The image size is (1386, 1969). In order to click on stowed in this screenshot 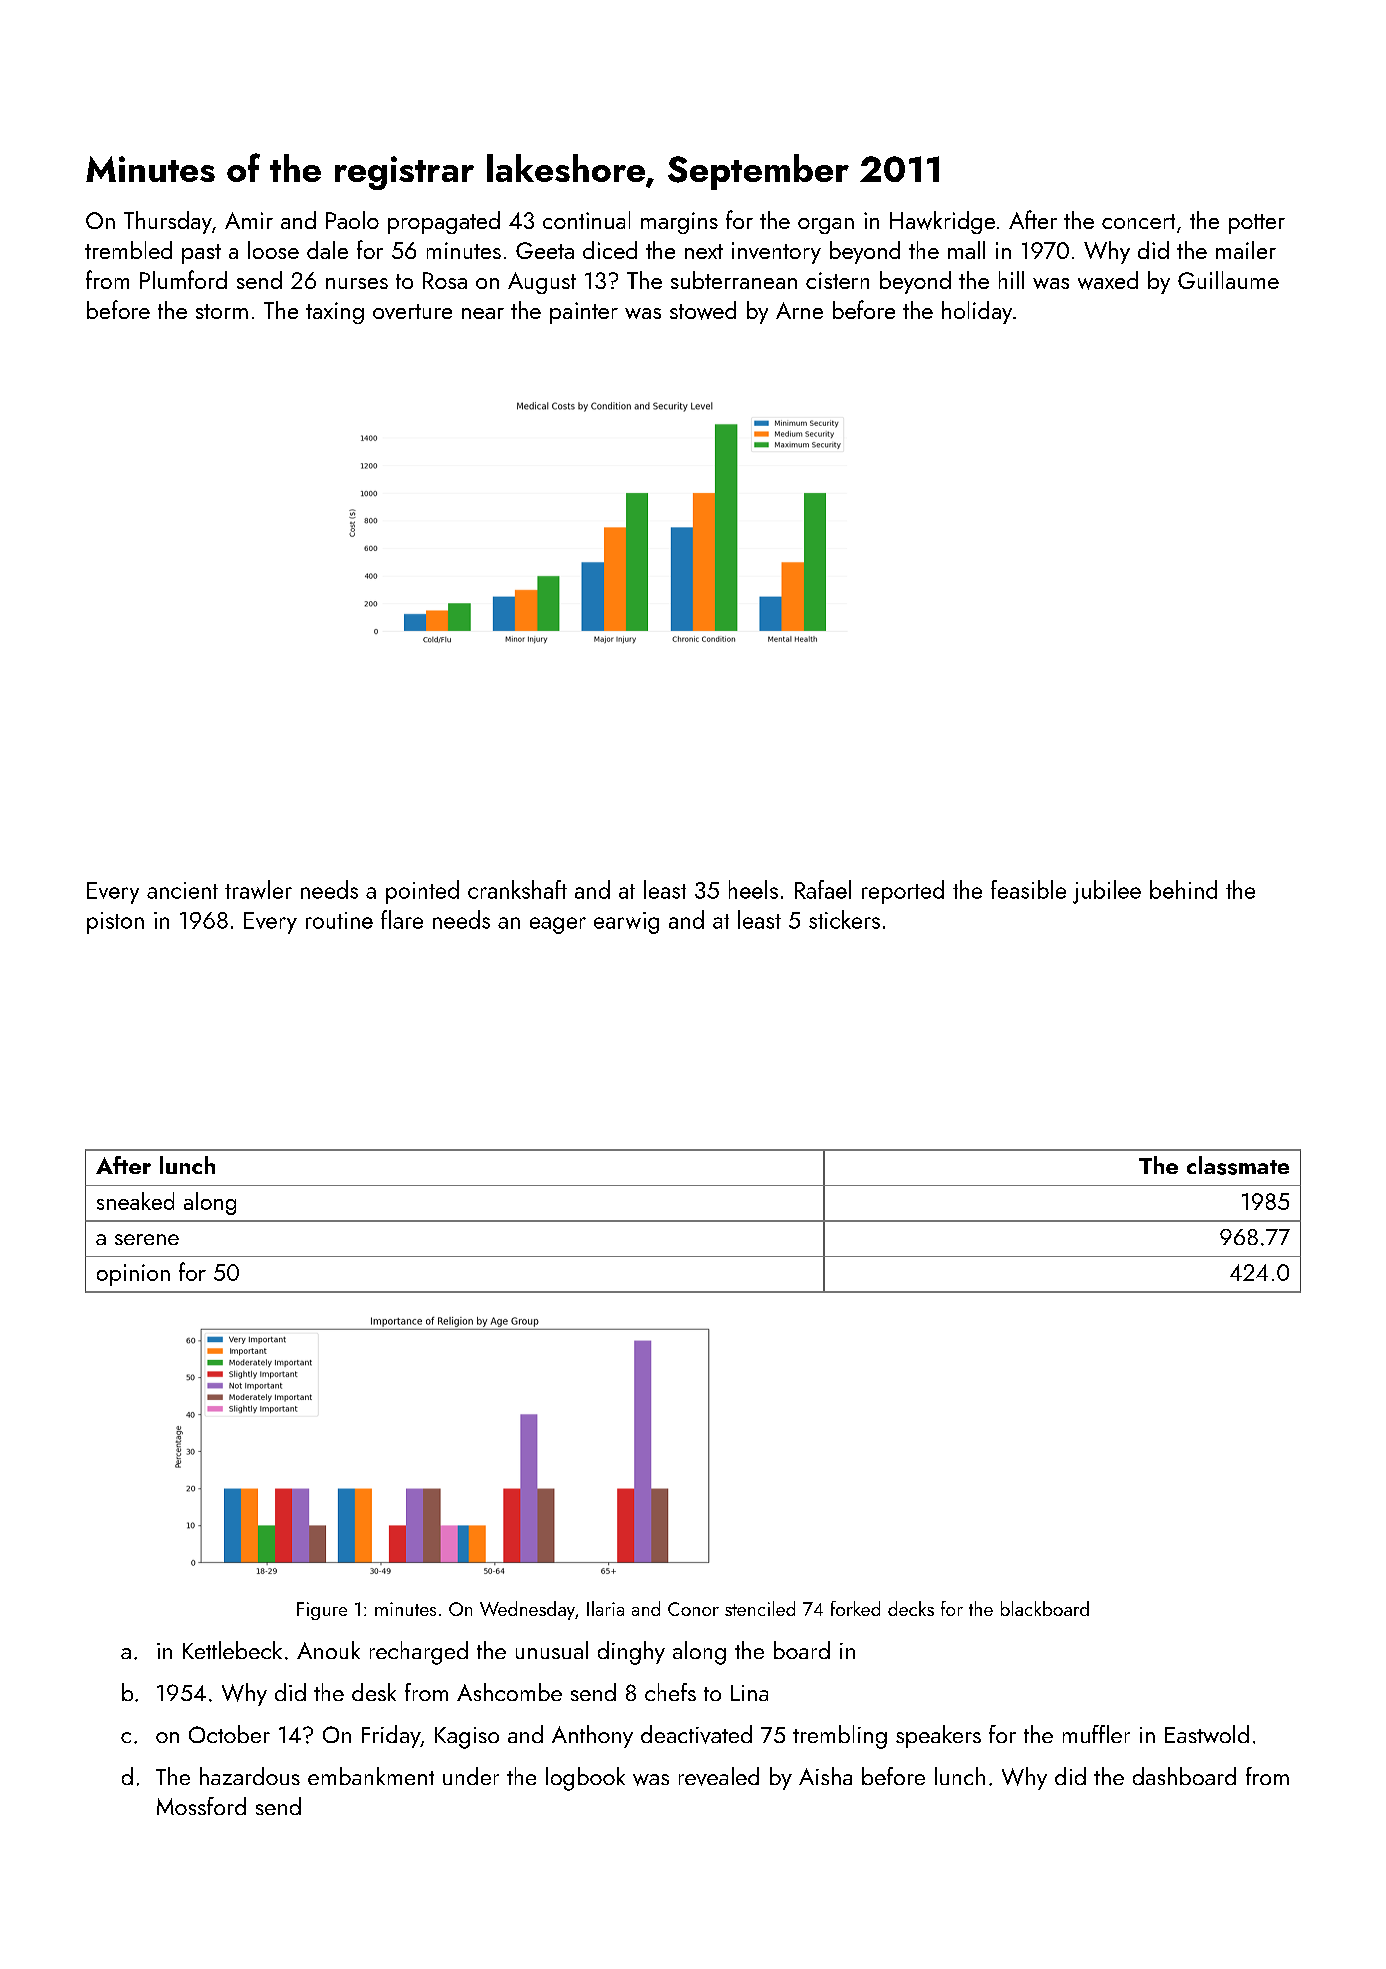, I will do `click(703, 310)`.
